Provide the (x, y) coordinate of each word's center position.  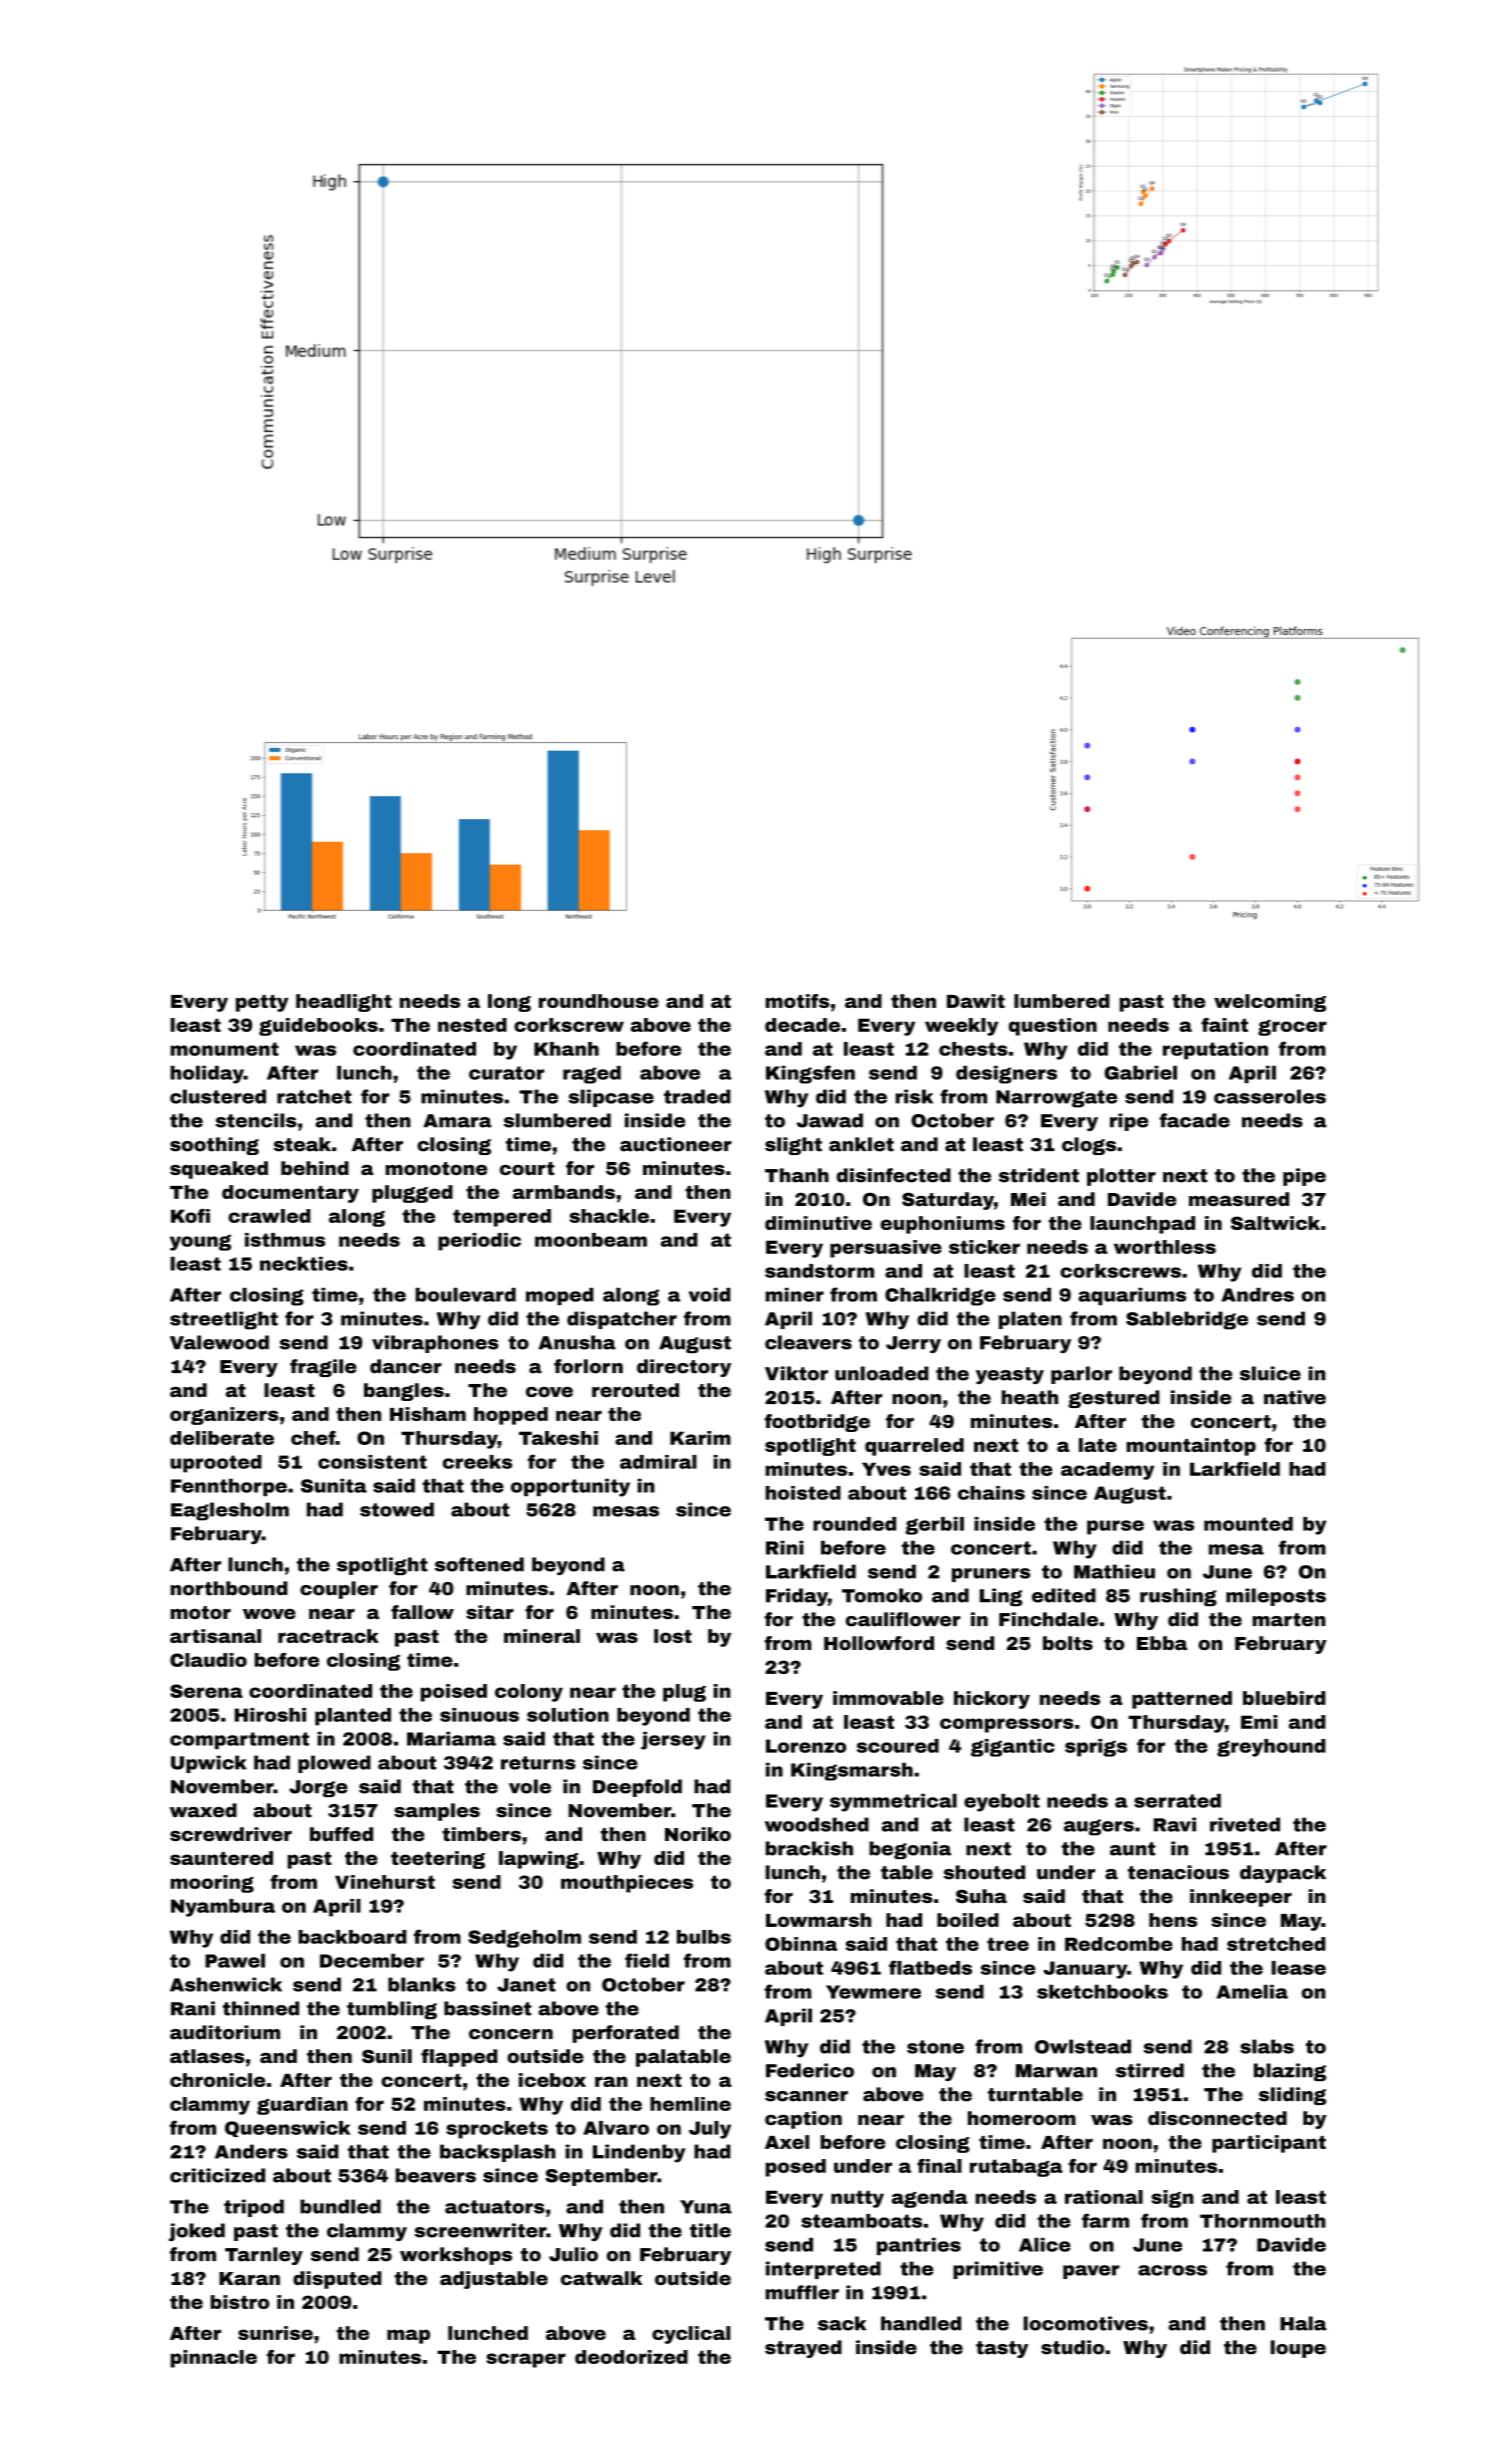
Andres (1258, 1295)
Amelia (1252, 1992)
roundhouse (599, 1001)
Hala (1303, 2323)
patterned (1182, 1700)
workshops (456, 2256)
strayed (803, 2349)
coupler (339, 1590)
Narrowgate (1056, 1099)
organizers (224, 1416)
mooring (212, 1884)
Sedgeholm (524, 1939)
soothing (214, 1146)
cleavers (808, 1342)
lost (673, 1636)
